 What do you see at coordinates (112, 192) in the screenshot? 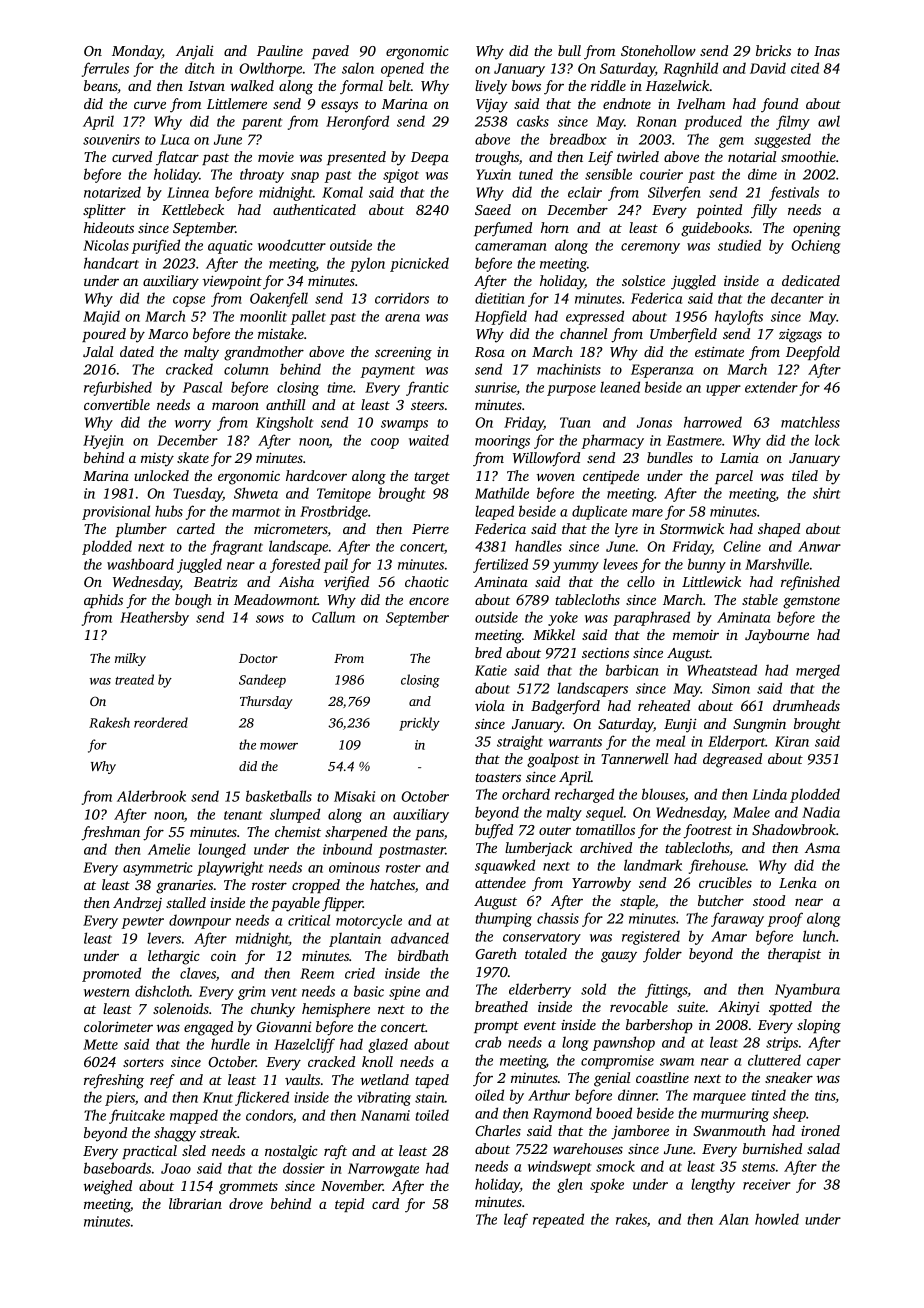
I see `notarized` at bounding box center [112, 192].
